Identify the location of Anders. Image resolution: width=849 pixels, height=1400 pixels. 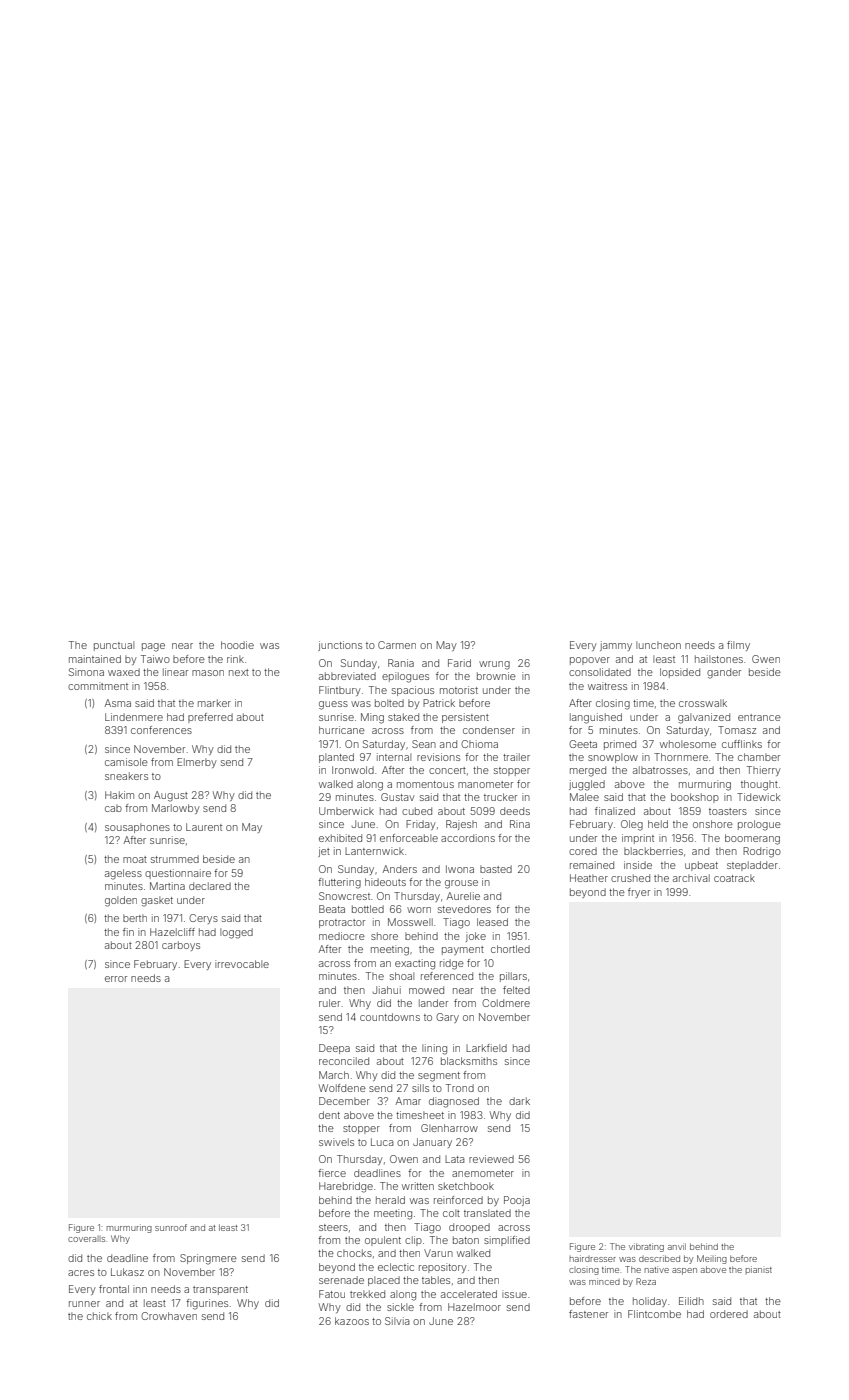
(400, 869).
